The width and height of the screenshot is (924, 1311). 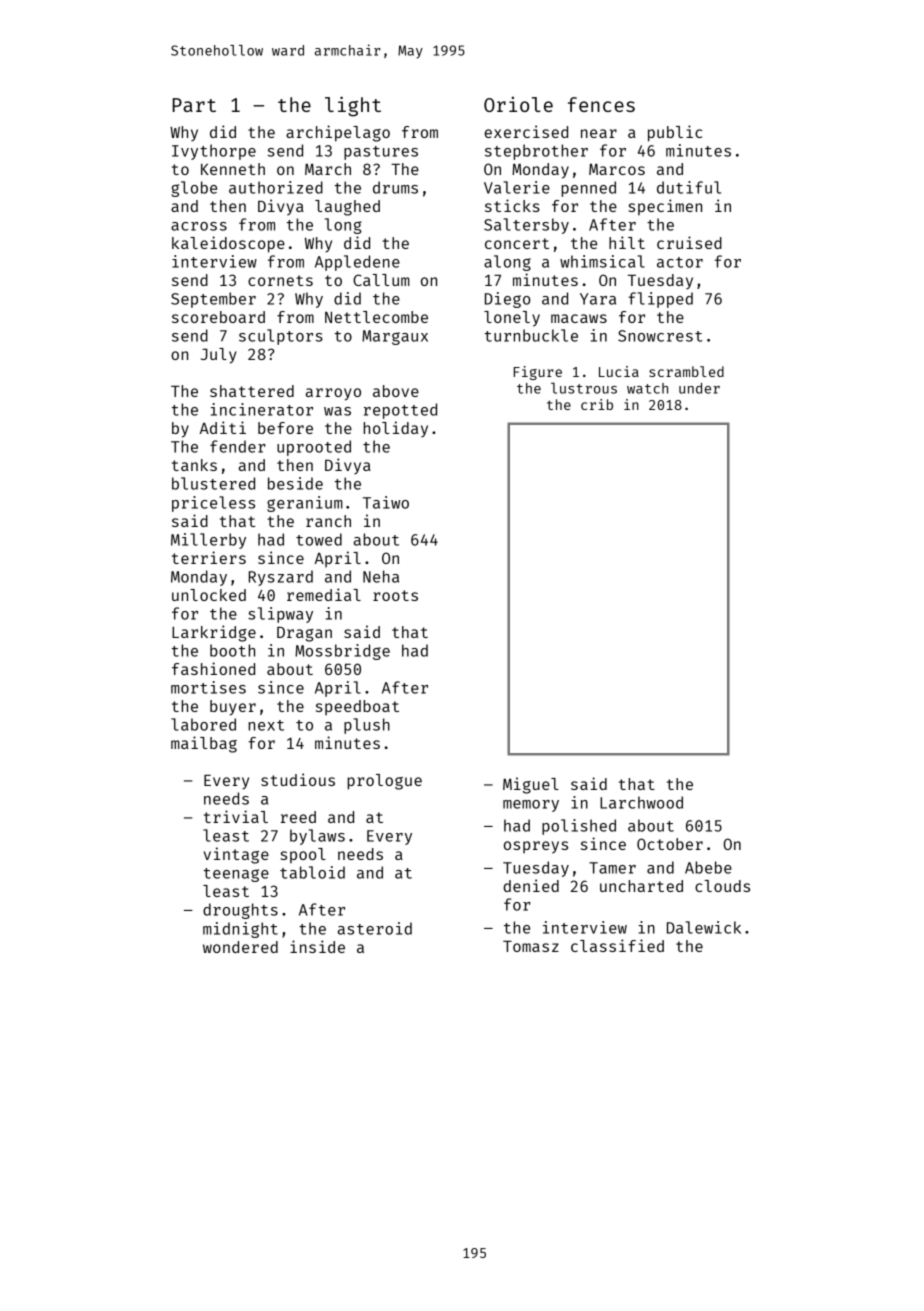 I want to click on roots, so click(x=395, y=595).
